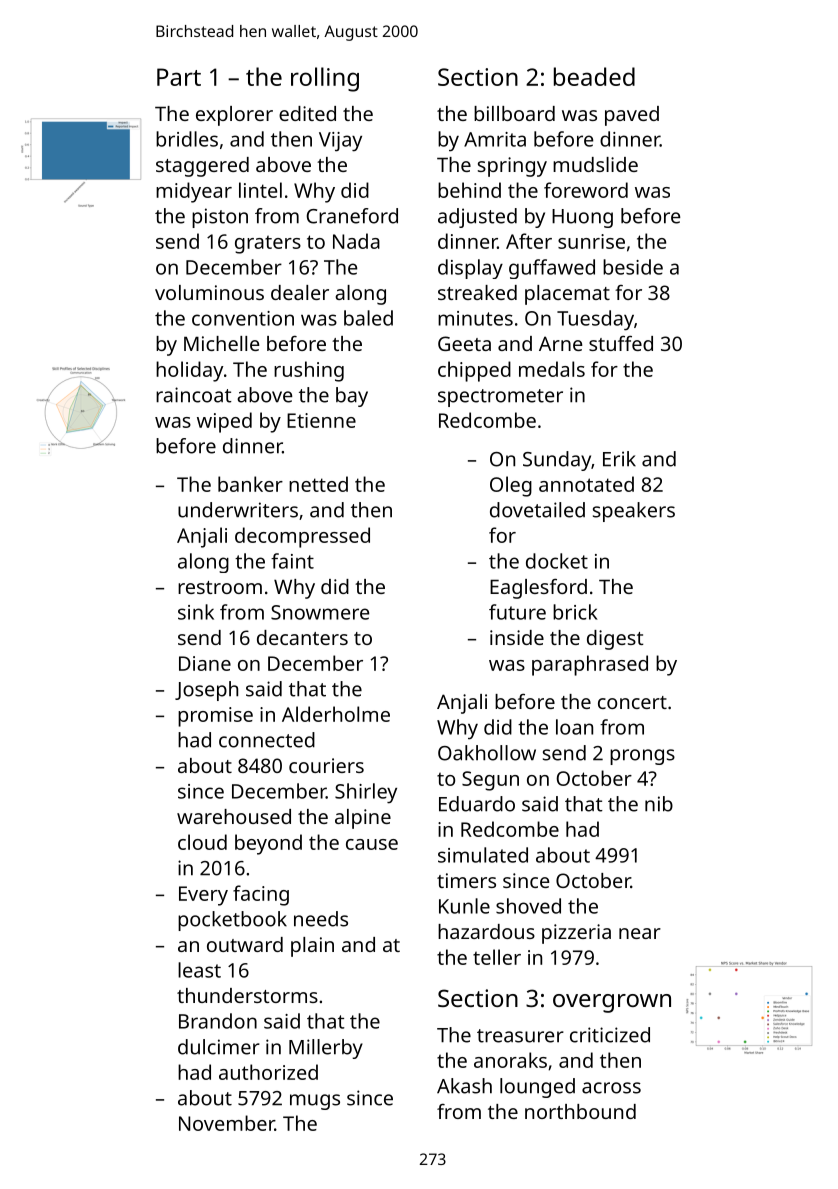 Image resolution: width=838 pixels, height=1189 pixels. Describe the element at coordinates (336, 714) in the page. I see `Alderholme` at that location.
